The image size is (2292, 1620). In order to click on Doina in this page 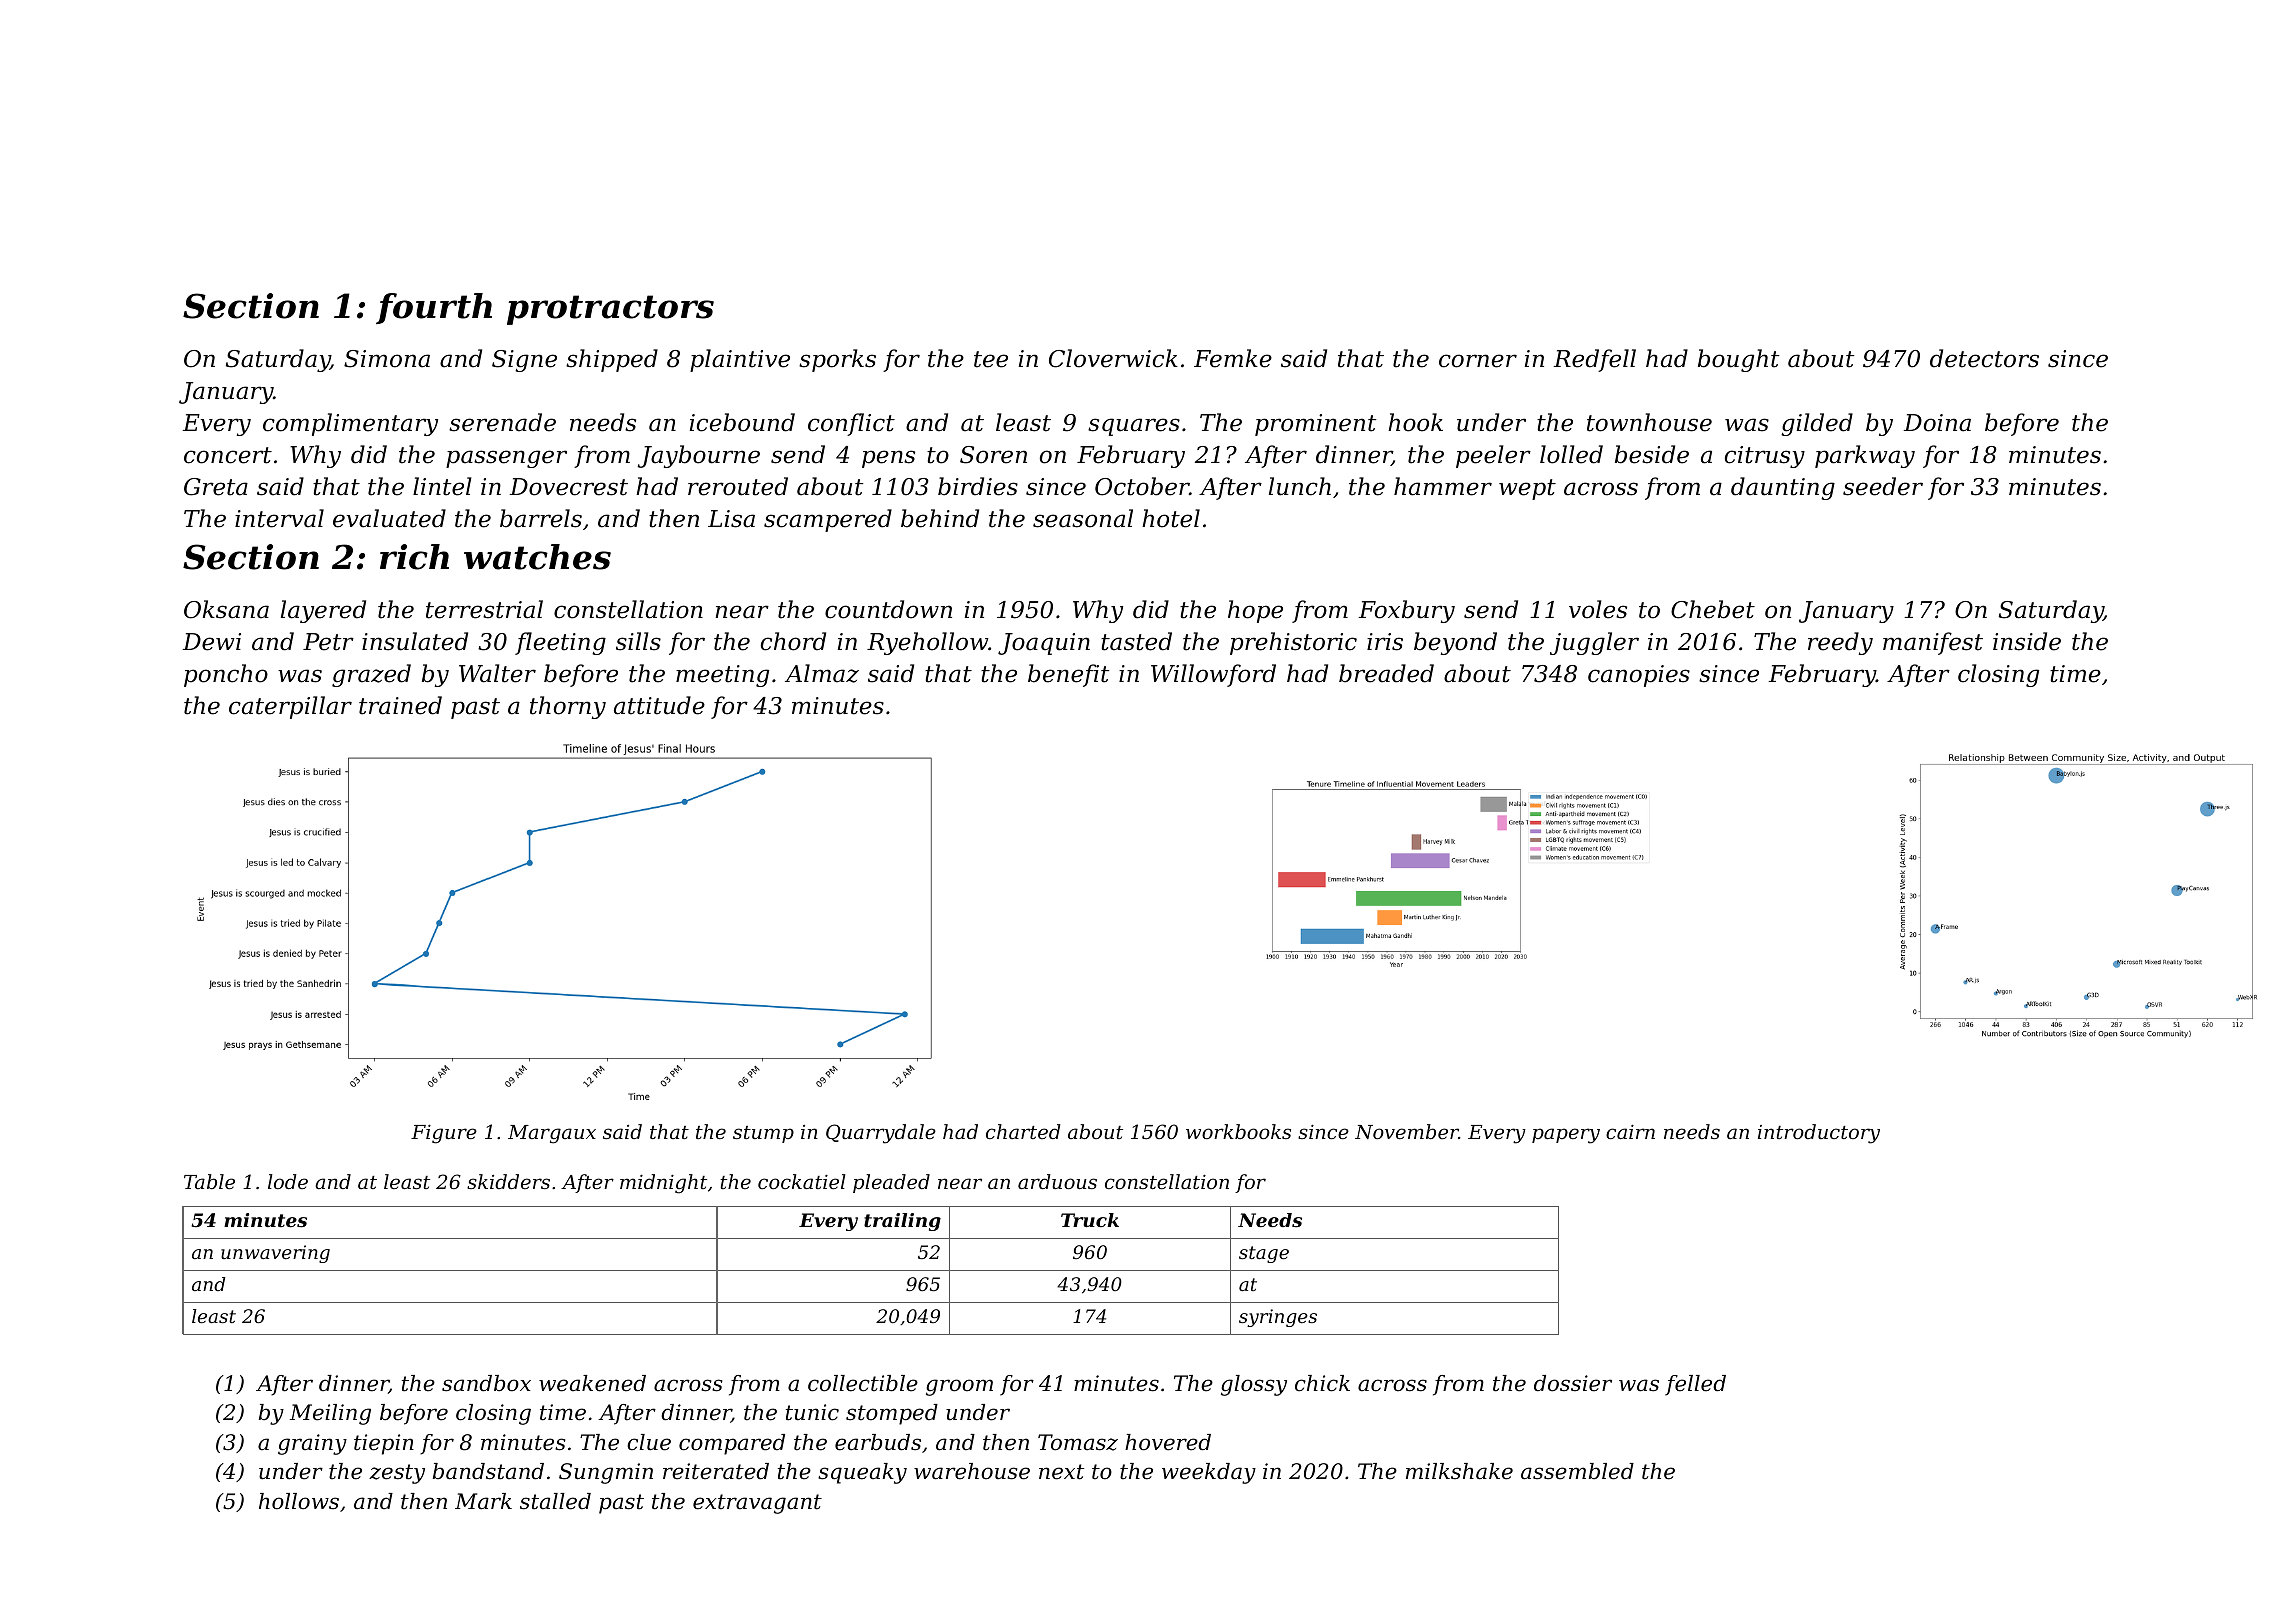, I will do `click(1937, 423)`.
